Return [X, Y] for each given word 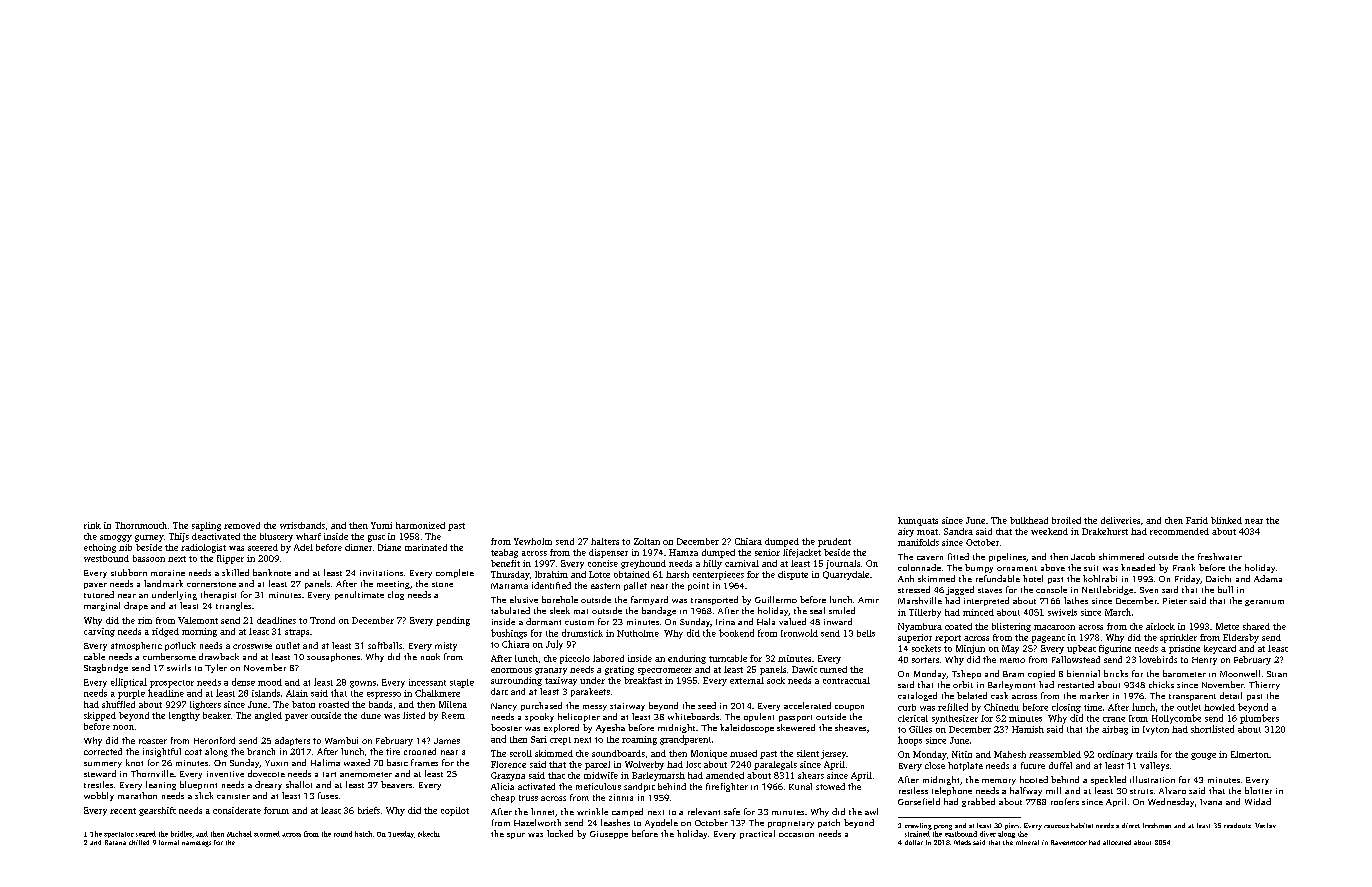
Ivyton [1156, 730]
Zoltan [647, 541]
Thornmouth [141, 525]
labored [608, 658]
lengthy [184, 716]
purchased [541, 706]
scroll [521, 753]
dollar [914, 842]
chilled [139, 842]
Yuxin [276, 763]
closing [1066, 708]
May [1010, 649]
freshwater [1220, 556]
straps [297, 633]
